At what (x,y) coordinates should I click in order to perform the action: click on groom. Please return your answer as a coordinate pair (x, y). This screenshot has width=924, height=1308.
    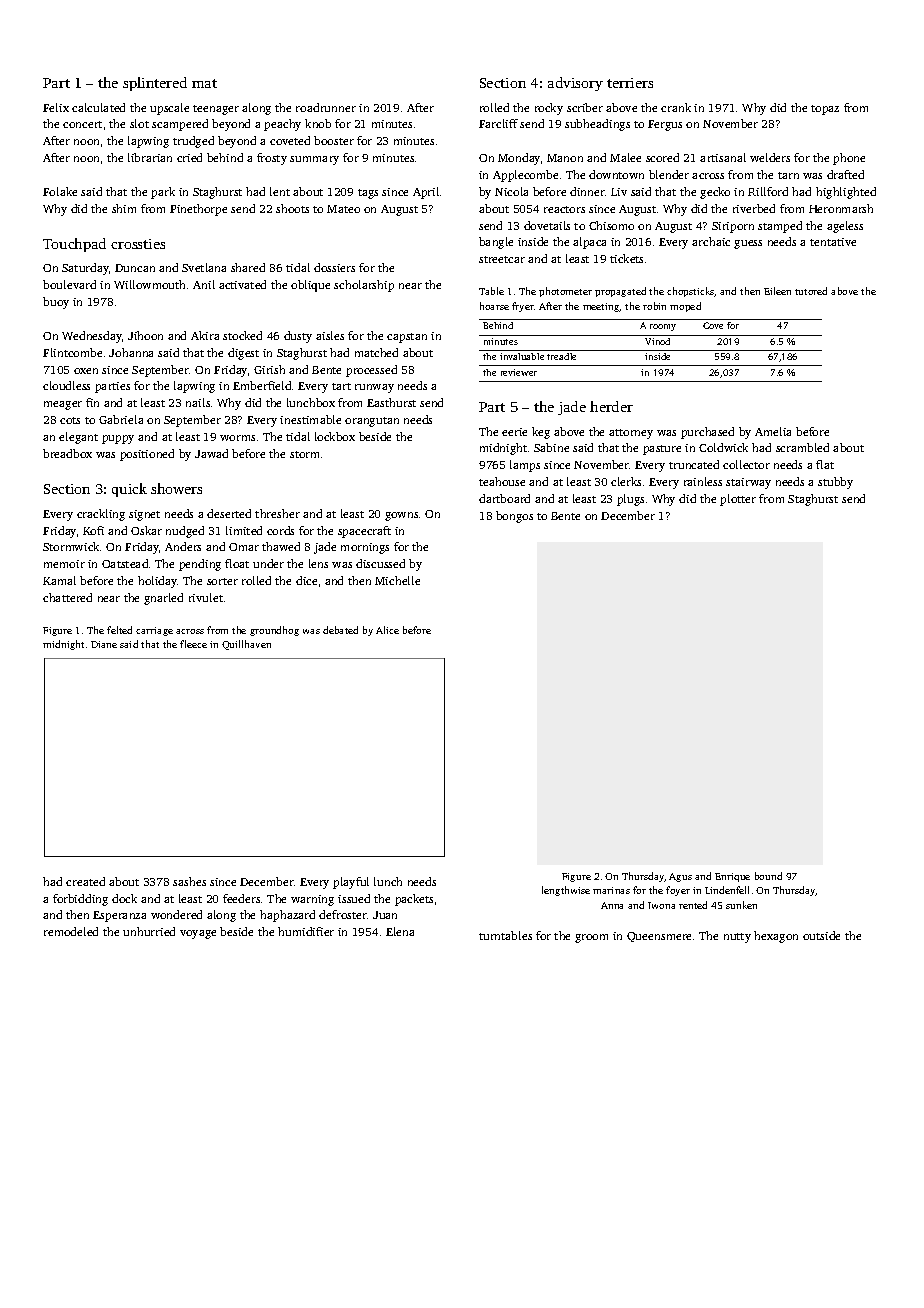
    Looking at the image, I should click on (591, 938).
